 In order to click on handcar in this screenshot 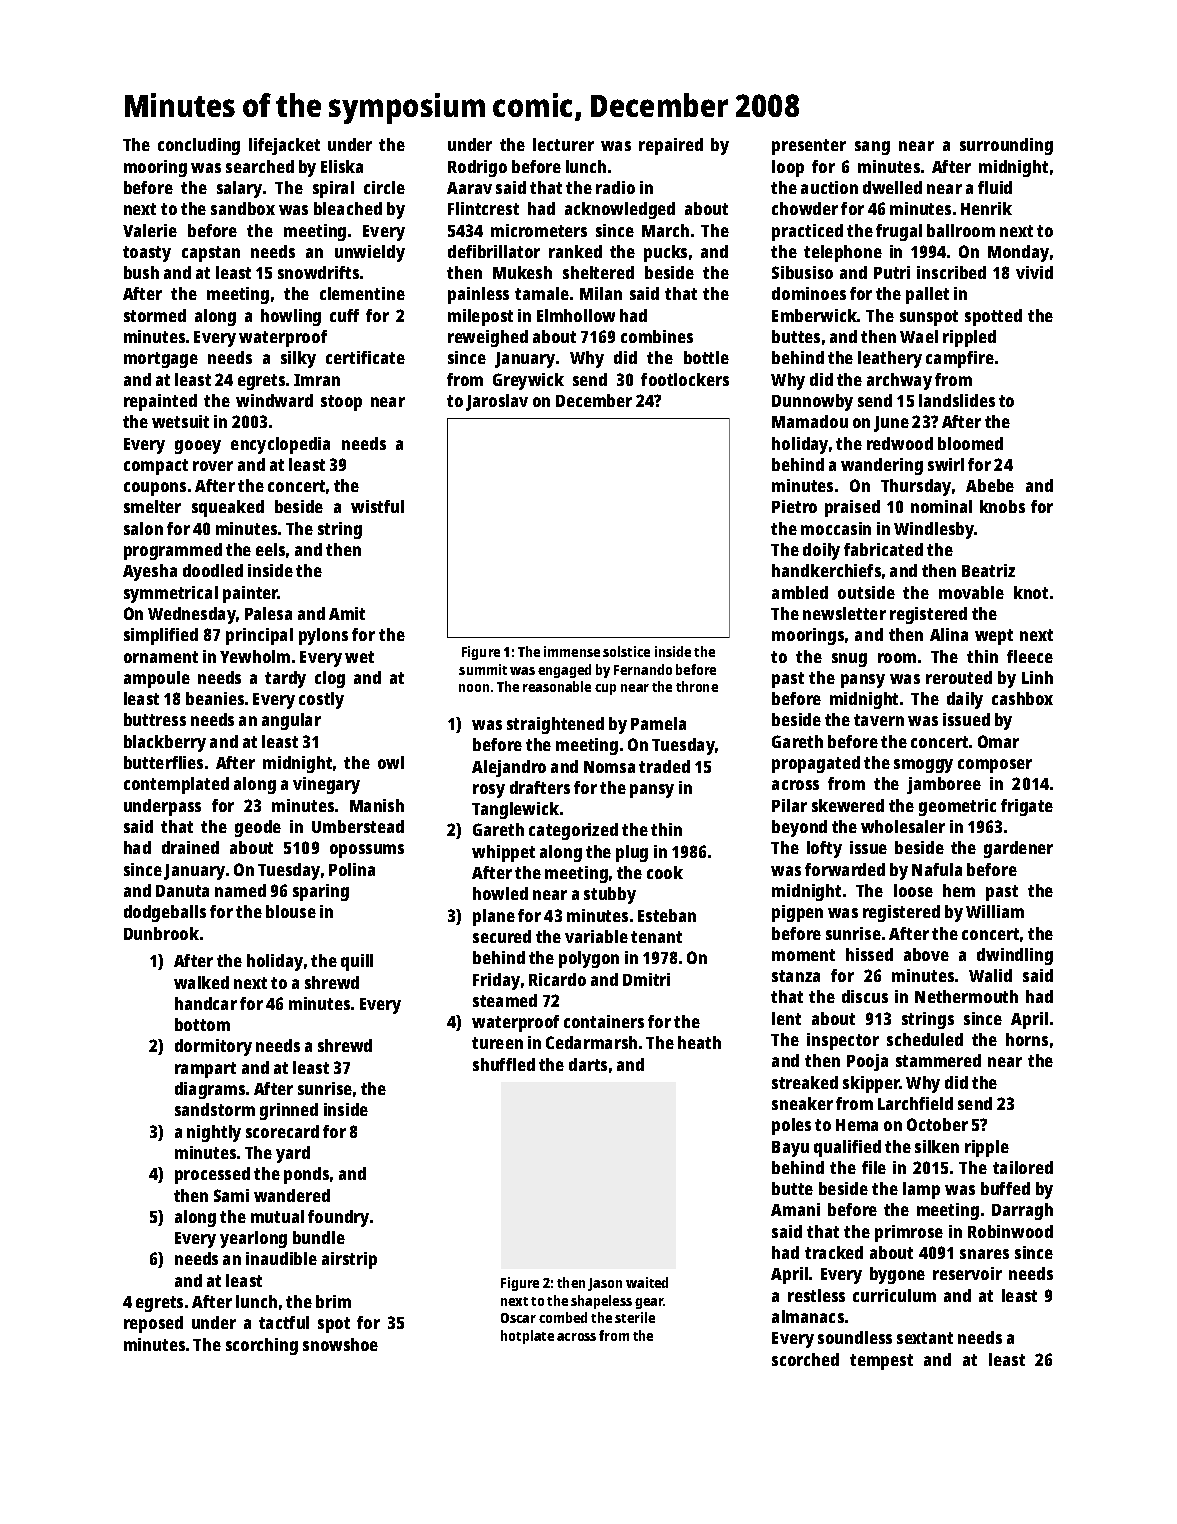, I will do `click(206, 1003)`.
